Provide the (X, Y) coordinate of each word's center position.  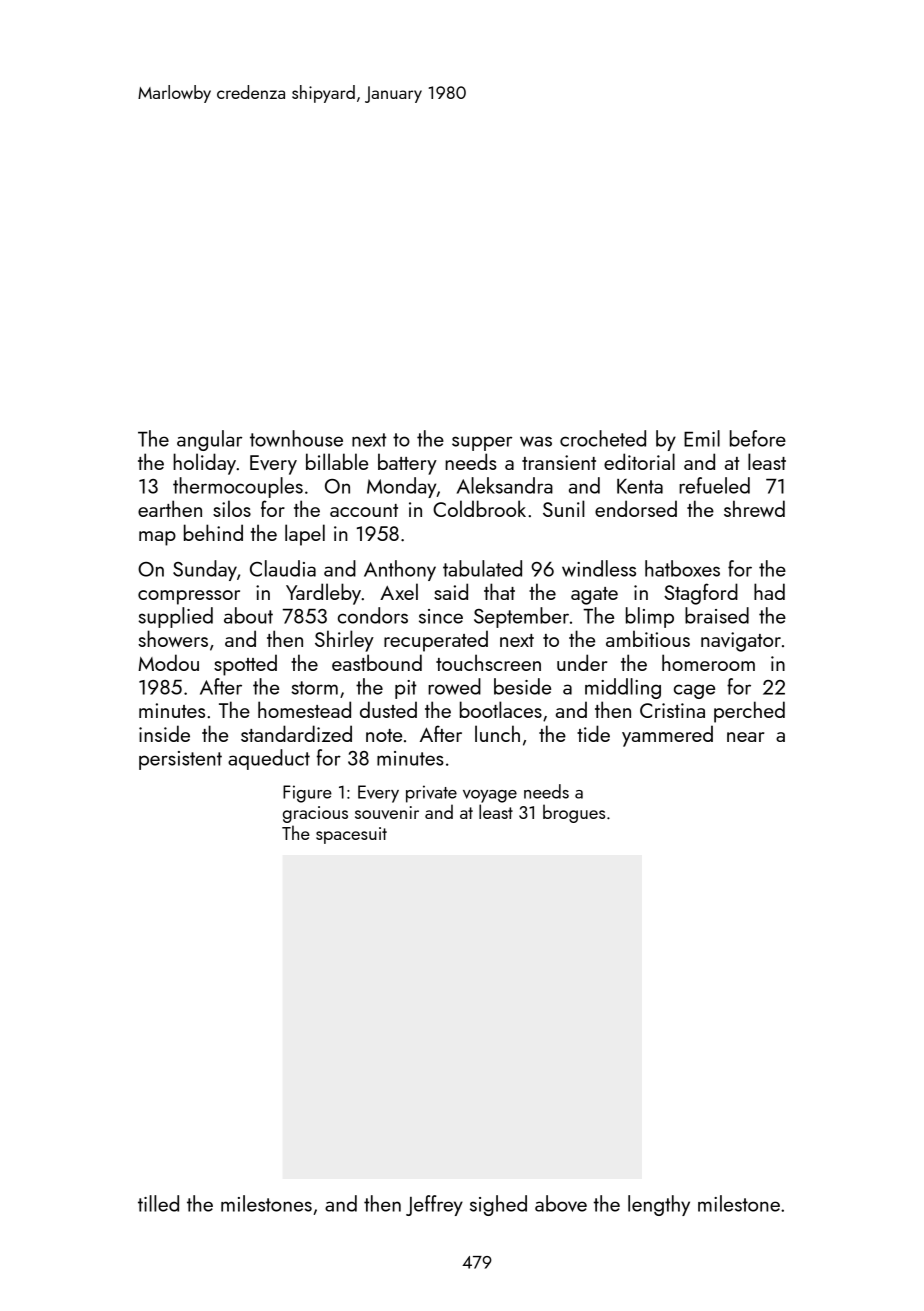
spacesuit (351, 835)
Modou (168, 662)
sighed (498, 1205)
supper (482, 443)
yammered (667, 736)
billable (337, 461)
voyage (490, 796)
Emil (702, 438)
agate (594, 596)
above (561, 1203)
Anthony (400, 570)
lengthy (659, 1205)
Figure (307, 794)
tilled (158, 1203)
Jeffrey (434, 1205)
